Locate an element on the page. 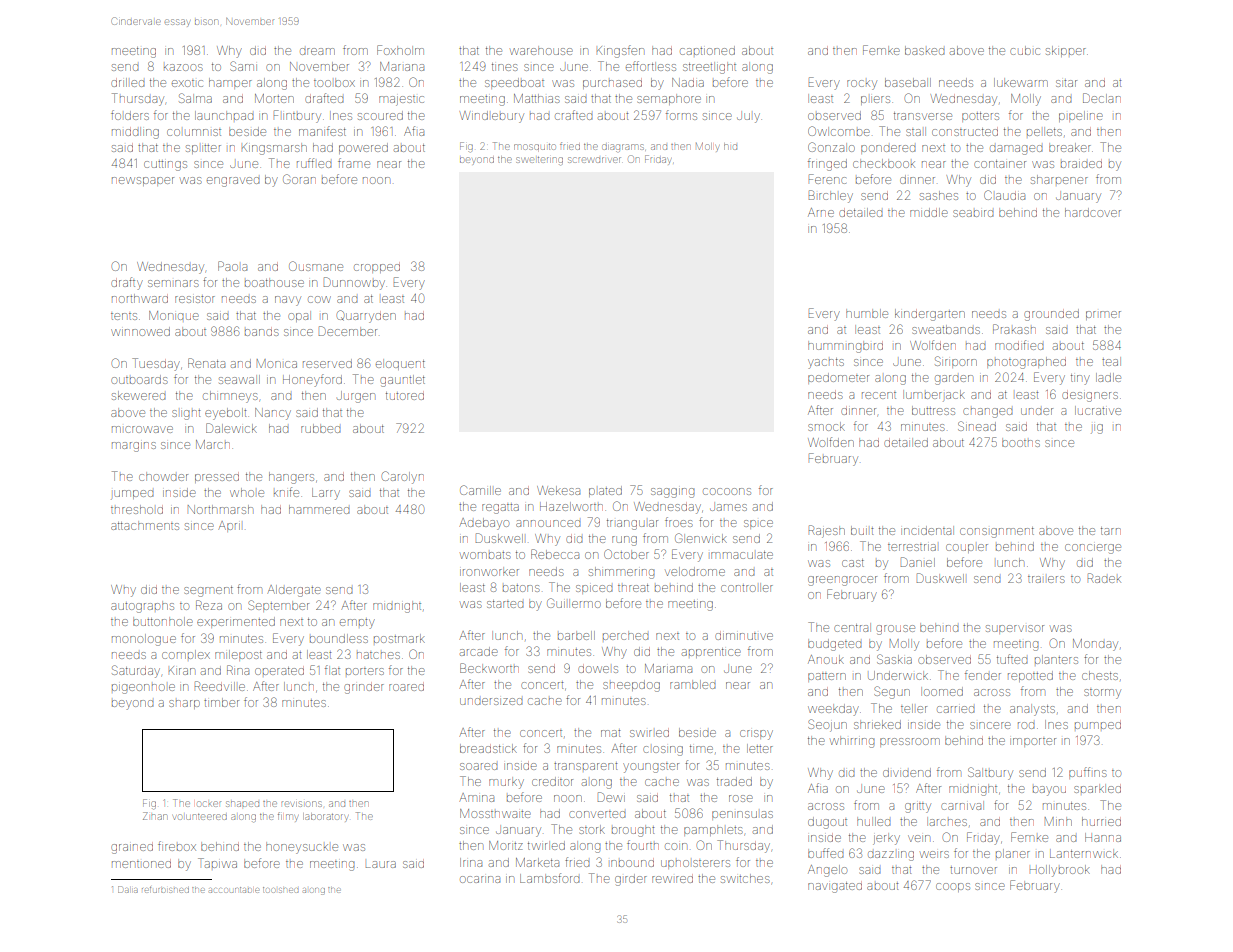  boundless is located at coordinates (339, 638).
